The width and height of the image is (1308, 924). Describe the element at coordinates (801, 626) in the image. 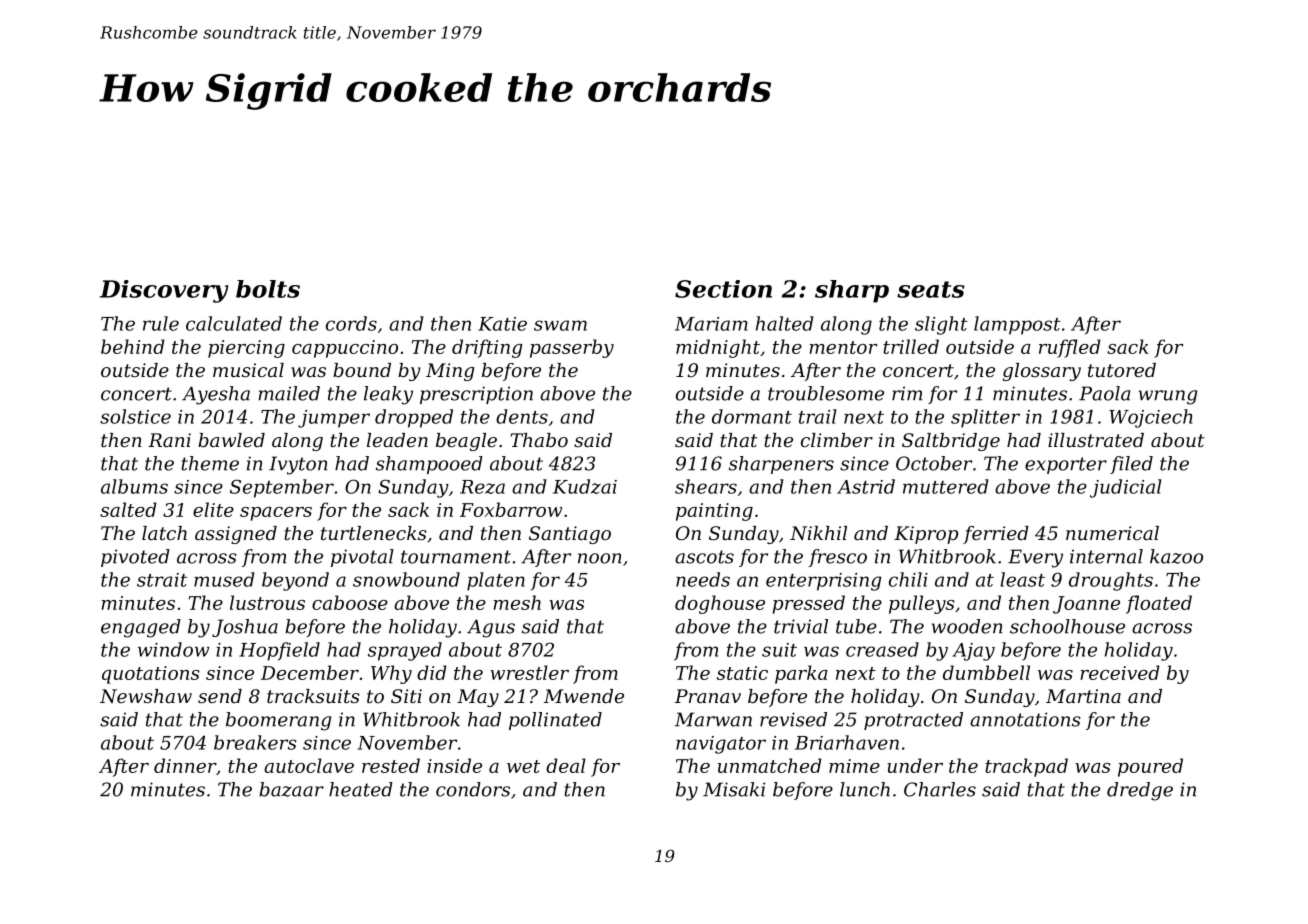

I see `trivial` at that location.
